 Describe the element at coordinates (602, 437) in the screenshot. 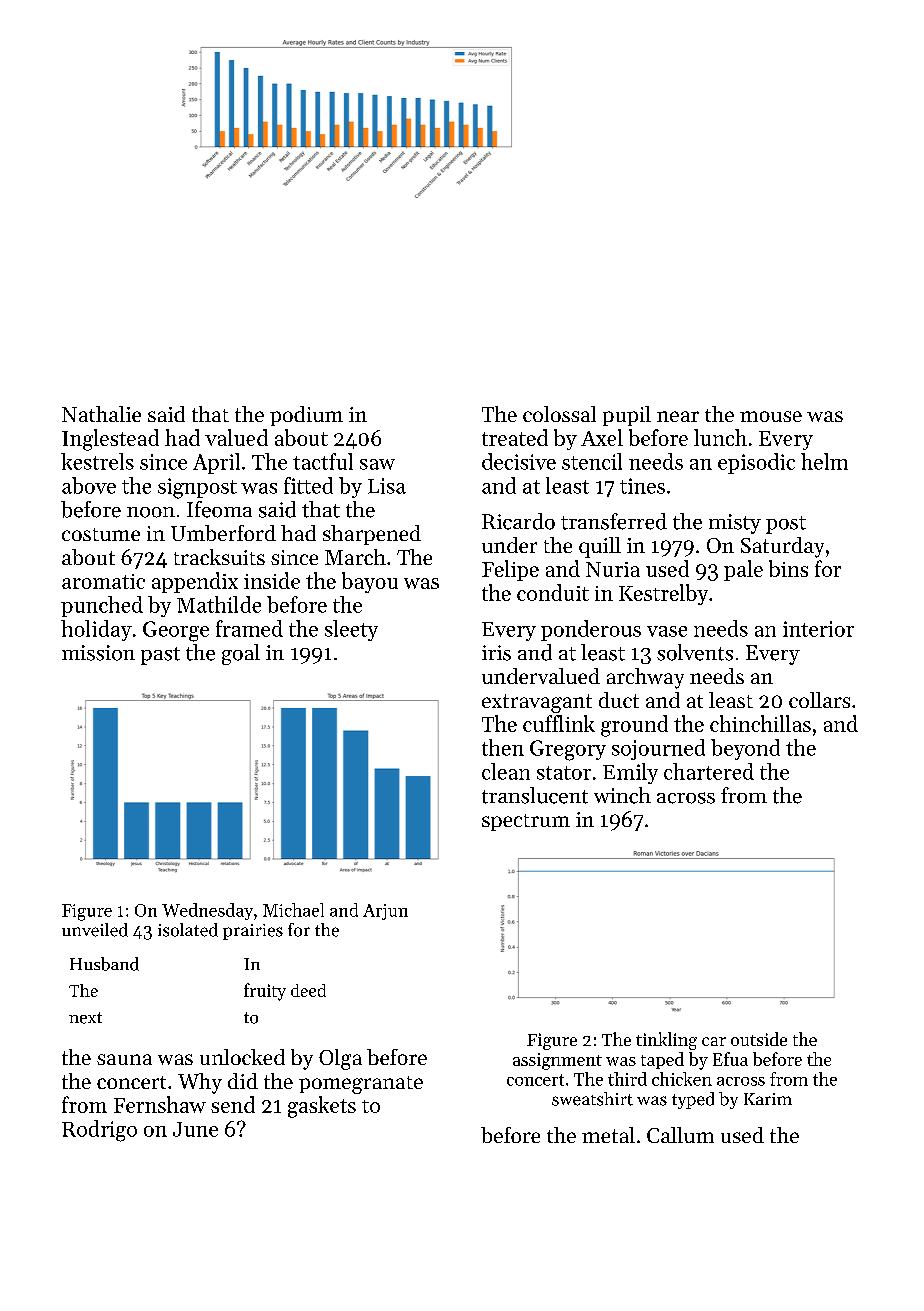

I see `Axel` at that location.
